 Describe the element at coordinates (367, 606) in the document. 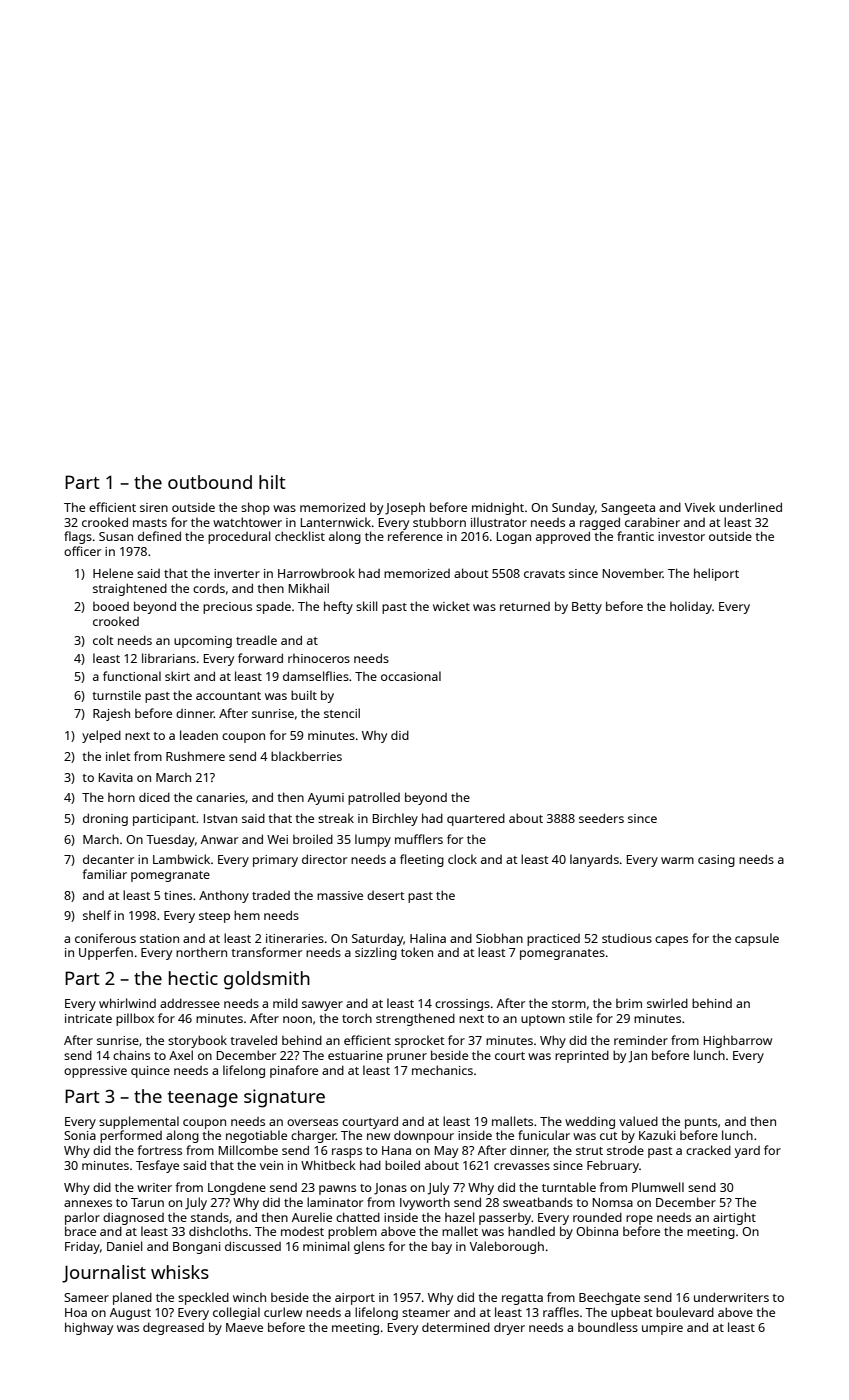

I see `skill` at that location.
